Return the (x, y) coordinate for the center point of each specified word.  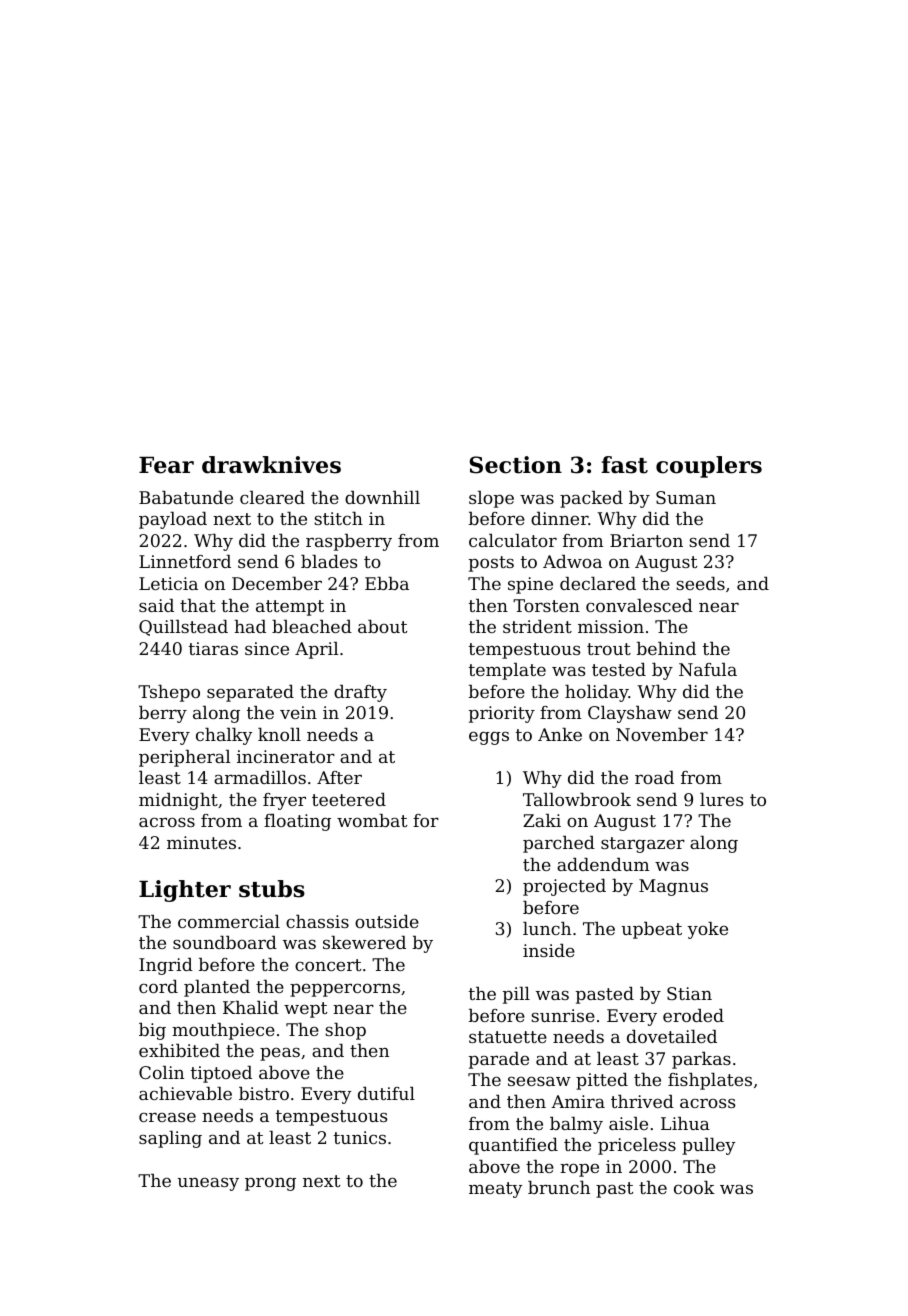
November (662, 734)
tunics (360, 1137)
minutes (201, 842)
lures (721, 799)
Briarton (646, 540)
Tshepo (169, 693)
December (277, 583)
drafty (360, 693)
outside (387, 921)
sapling (170, 1139)
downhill (382, 497)
